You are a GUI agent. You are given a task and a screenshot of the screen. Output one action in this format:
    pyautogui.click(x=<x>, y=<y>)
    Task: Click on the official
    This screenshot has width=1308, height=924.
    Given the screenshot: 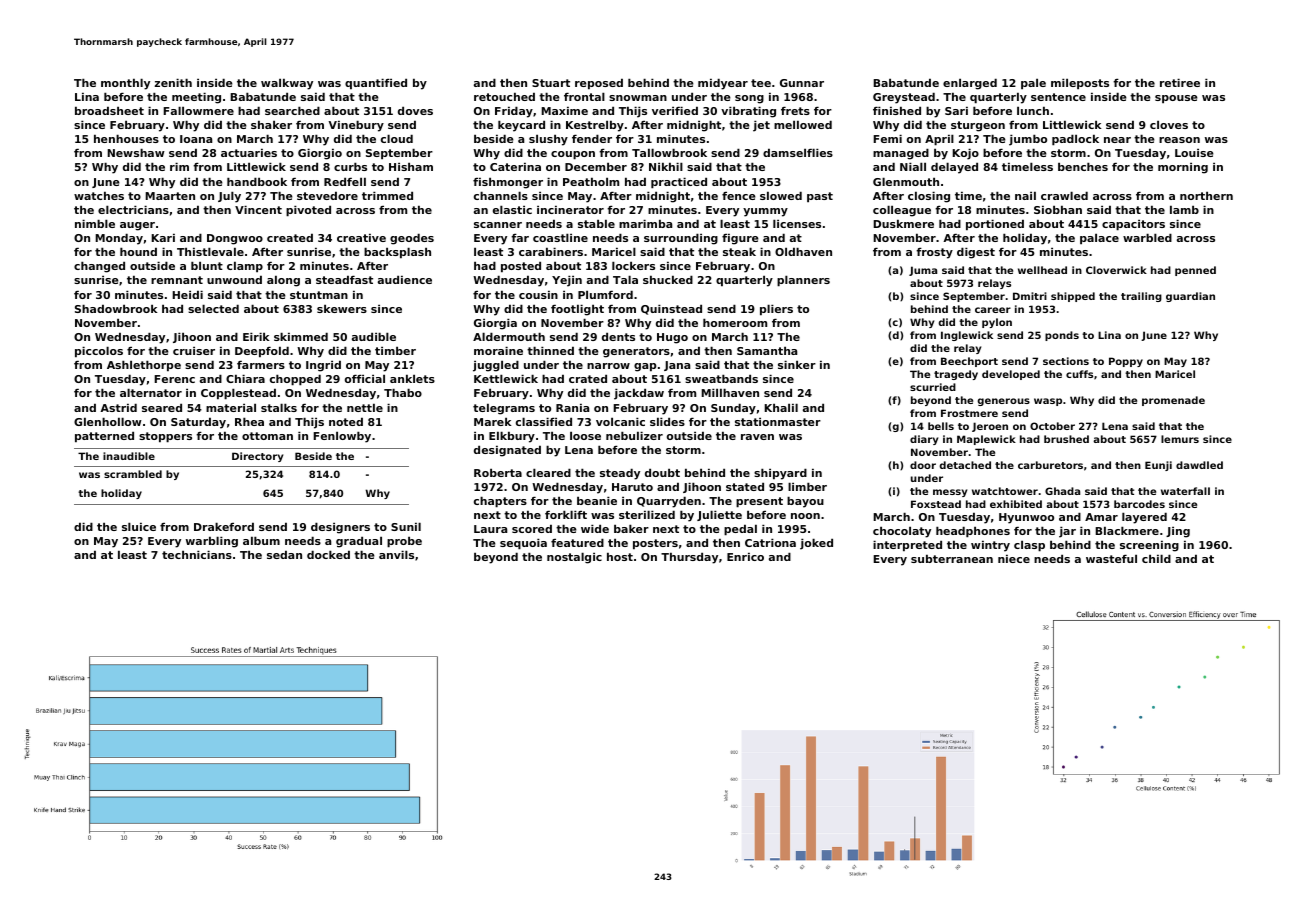 What is the action you would take?
    pyautogui.click(x=365, y=378)
